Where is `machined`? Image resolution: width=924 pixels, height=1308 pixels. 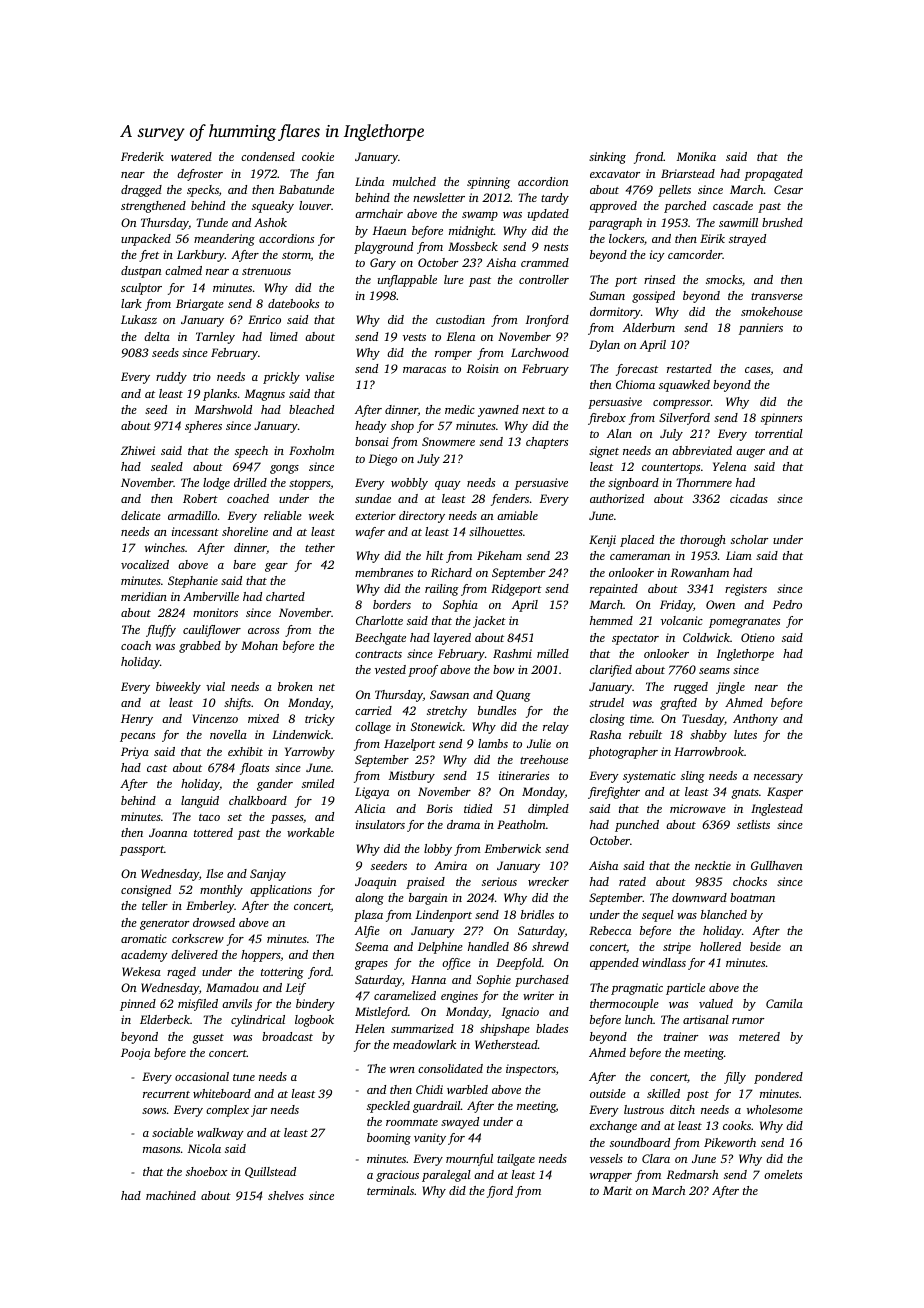 machined is located at coordinates (171, 1195).
